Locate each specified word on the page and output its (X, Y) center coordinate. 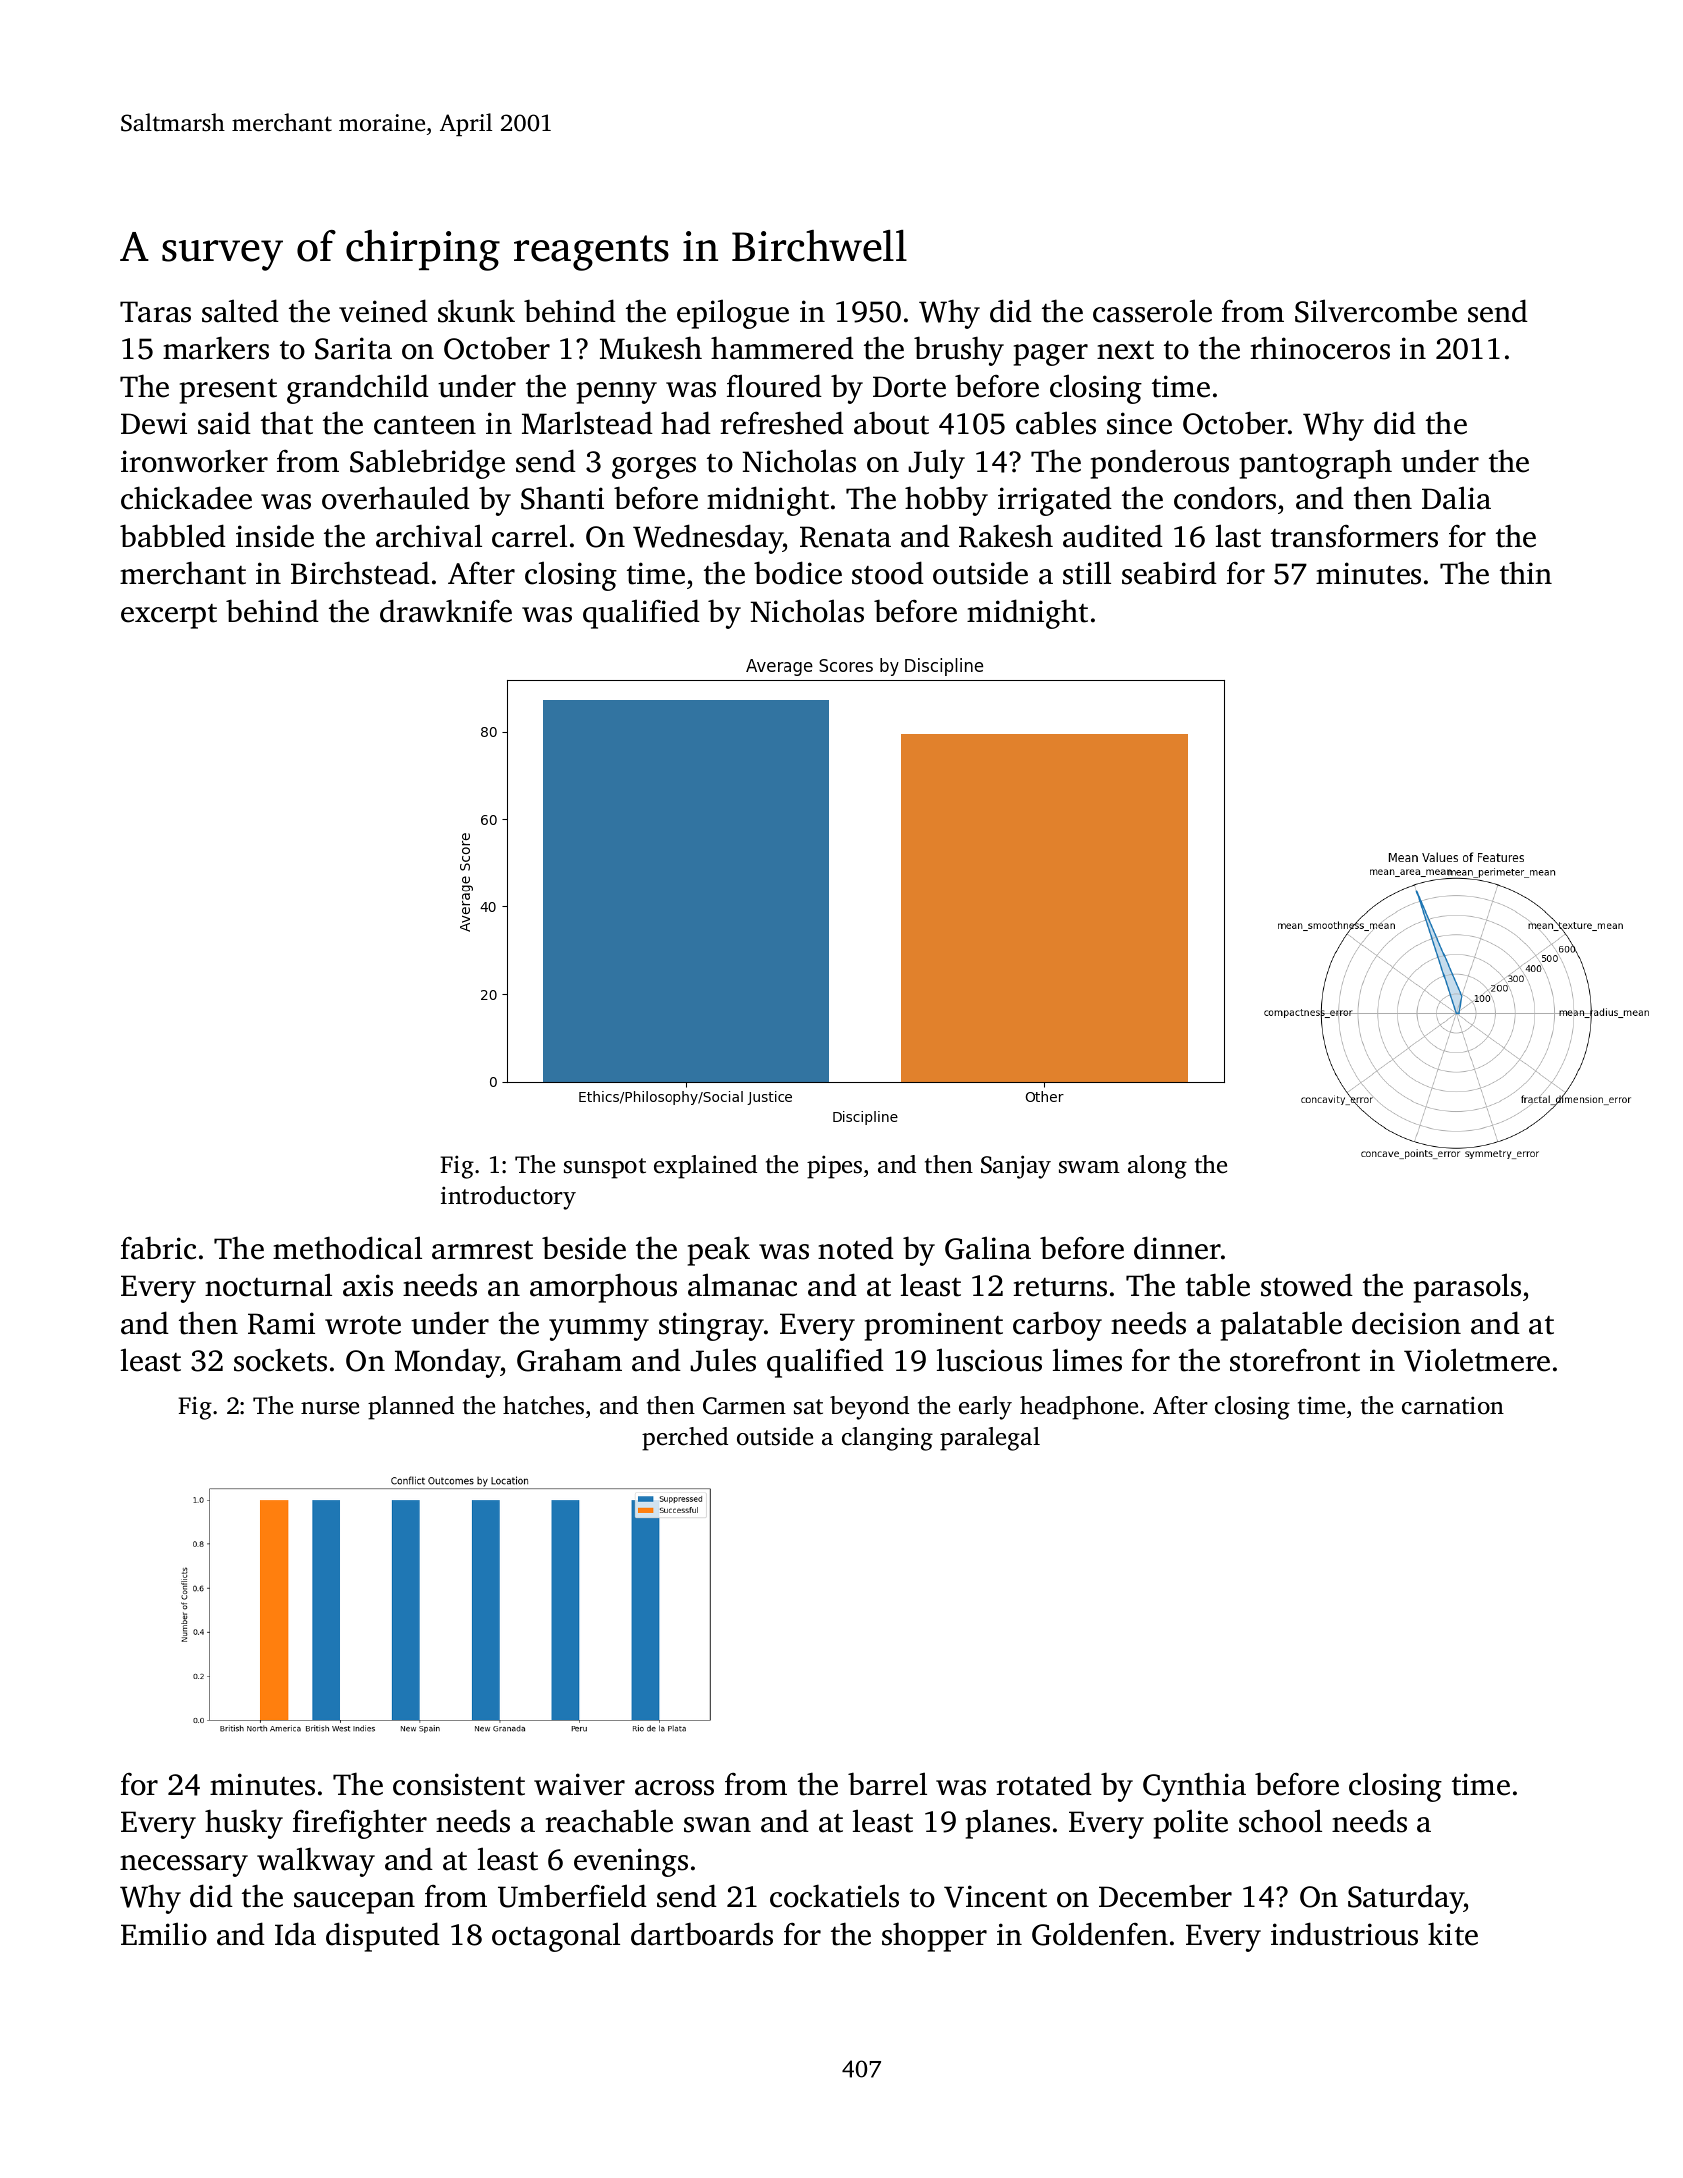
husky (244, 1824)
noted (856, 1248)
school (1280, 1821)
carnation (1453, 1405)
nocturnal (268, 1285)
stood (888, 573)
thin (1526, 573)
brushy (959, 351)
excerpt (169, 616)
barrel (887, 1784)
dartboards (702, 1934)
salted (240, 311)
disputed (383, 1937)
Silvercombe (1376, 311)
